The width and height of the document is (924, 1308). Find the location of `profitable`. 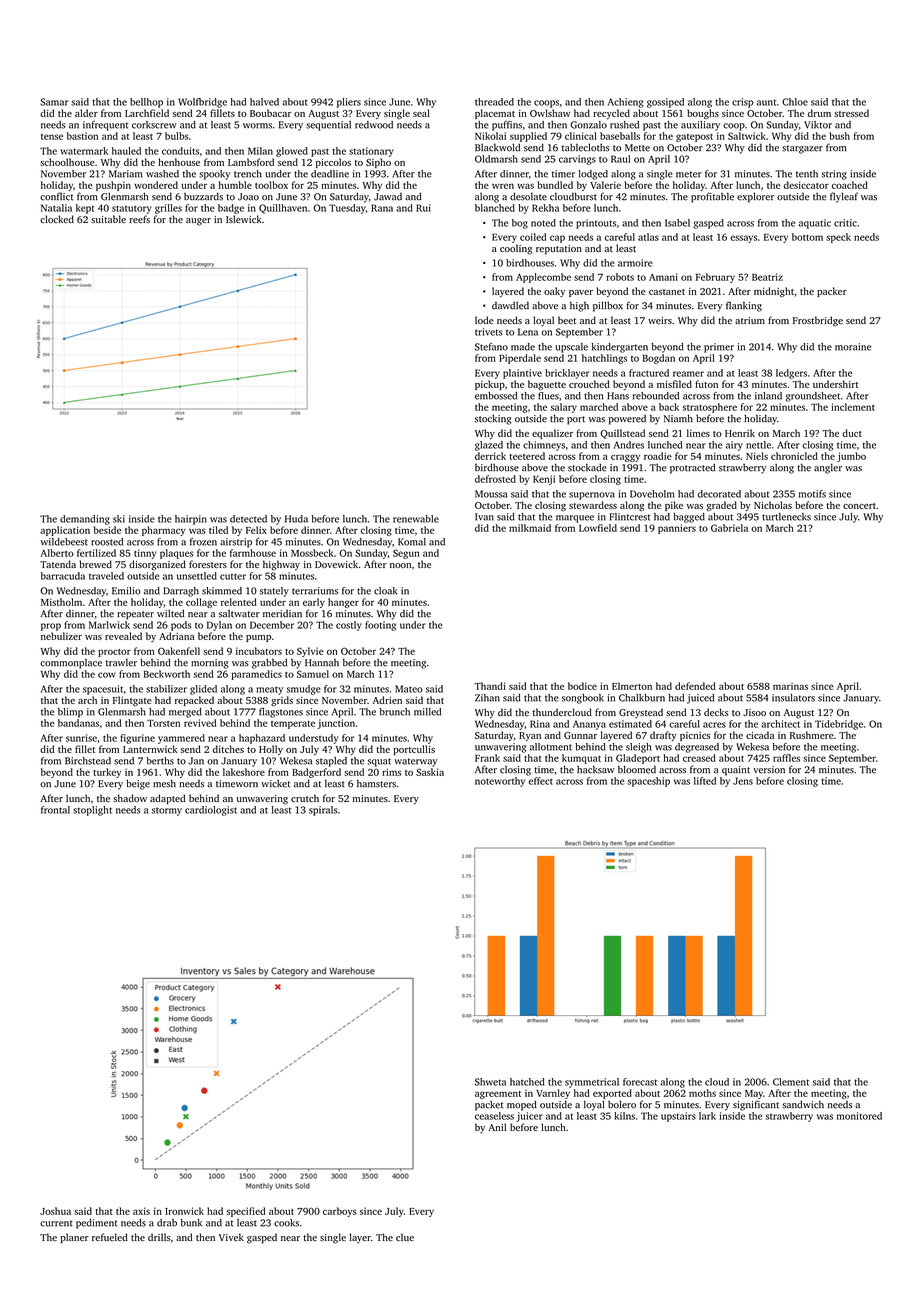

profitable is located at coordinates (712, 197).
